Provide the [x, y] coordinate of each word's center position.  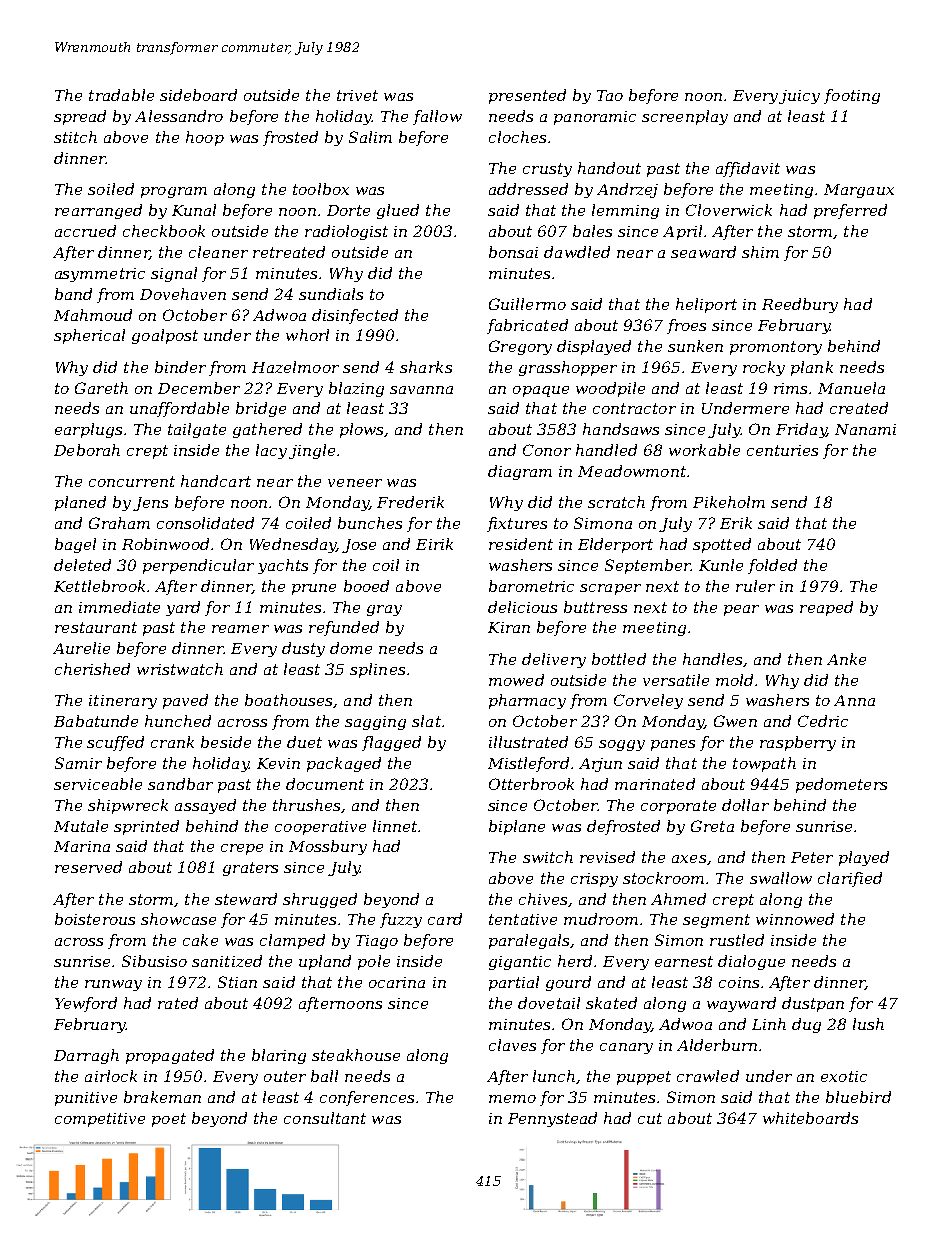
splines [377, 670]
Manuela [851, 388]
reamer [240, 629]
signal [174, 274]
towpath [764, 764]
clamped [292, 941]
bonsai [513, 252]
